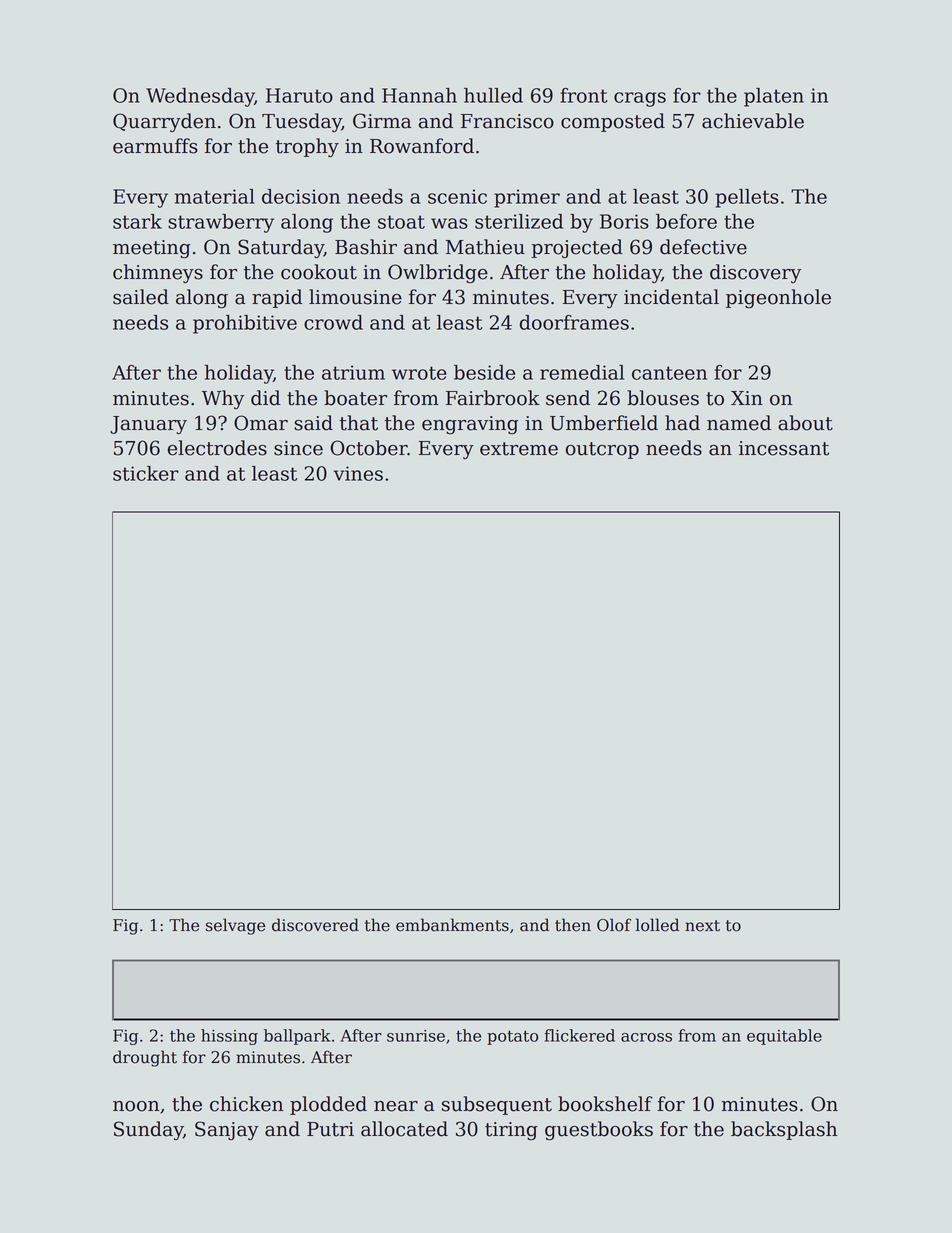 The width and height of the screenshot is (952, 1233). What do you see at coordinates (266, 398) in the screenshot?
I see `did` at bounding box center [266, 398].
